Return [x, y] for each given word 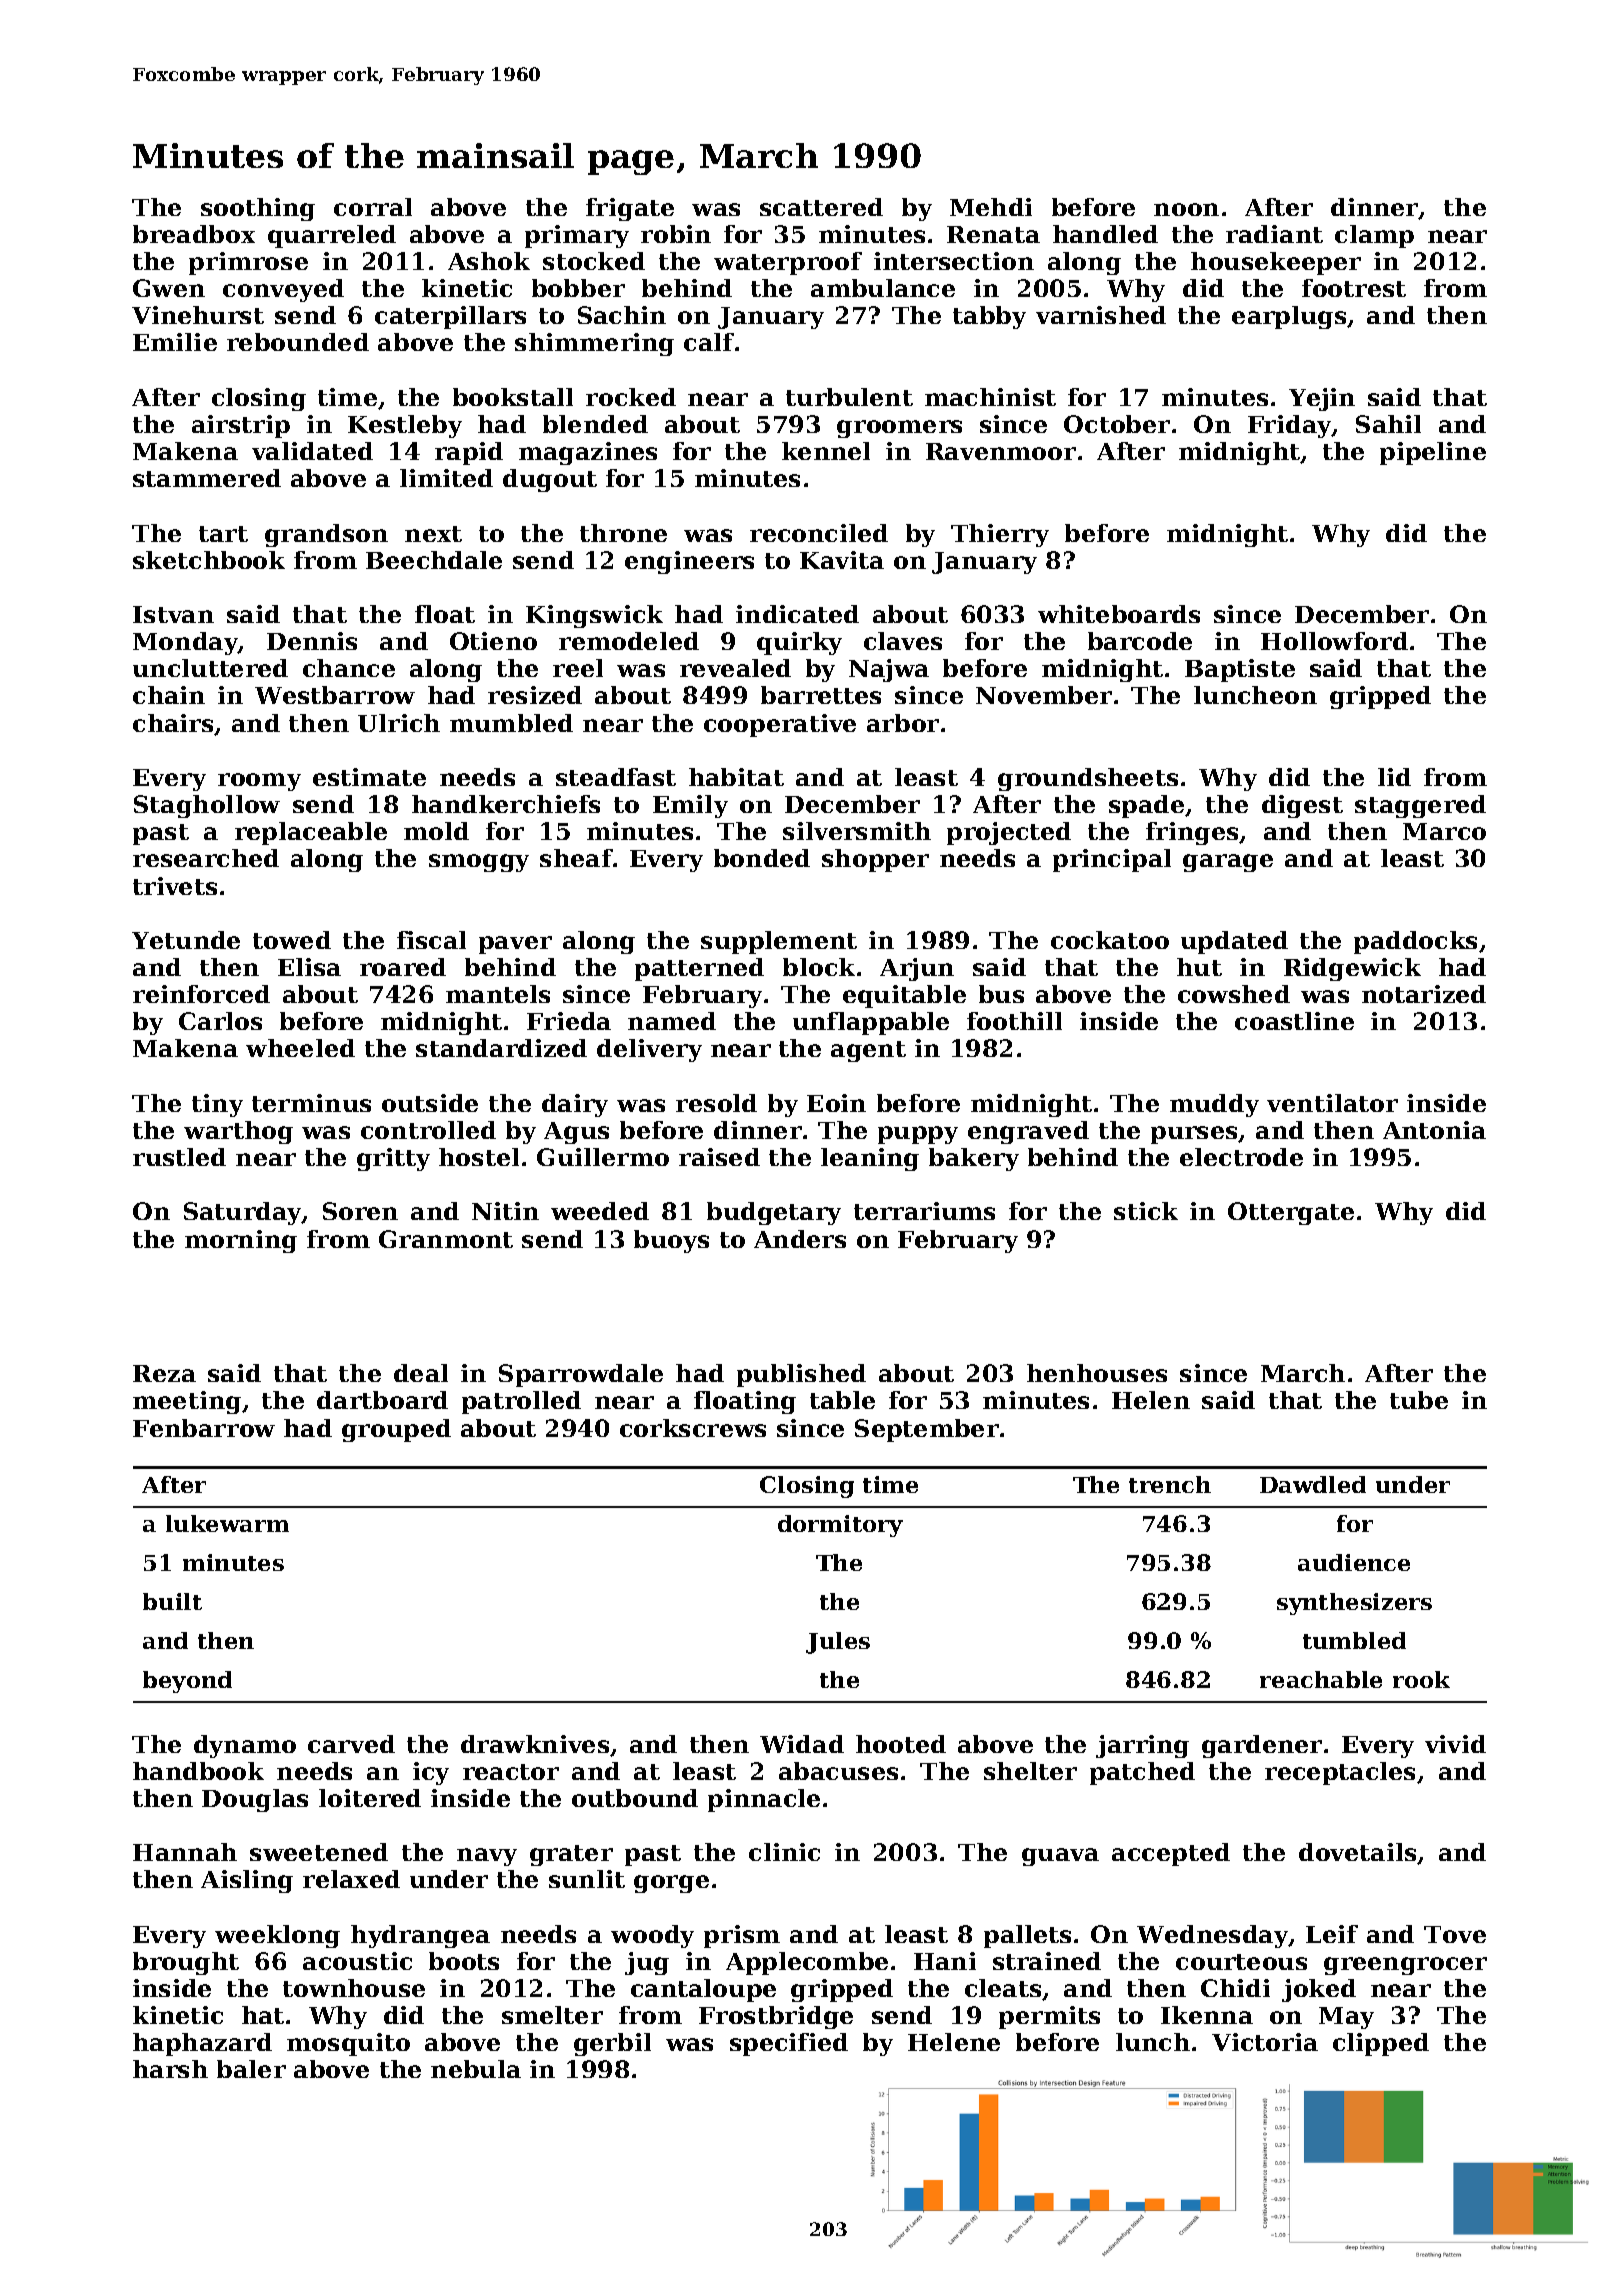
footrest [1354, 288]
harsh [170, 2069]
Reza [164, 1373]
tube [1419, 1400]
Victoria [1265, 2042]
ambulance [883, 288]
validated [312, 451]
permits [1049, 2017]
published [801, 1375]
